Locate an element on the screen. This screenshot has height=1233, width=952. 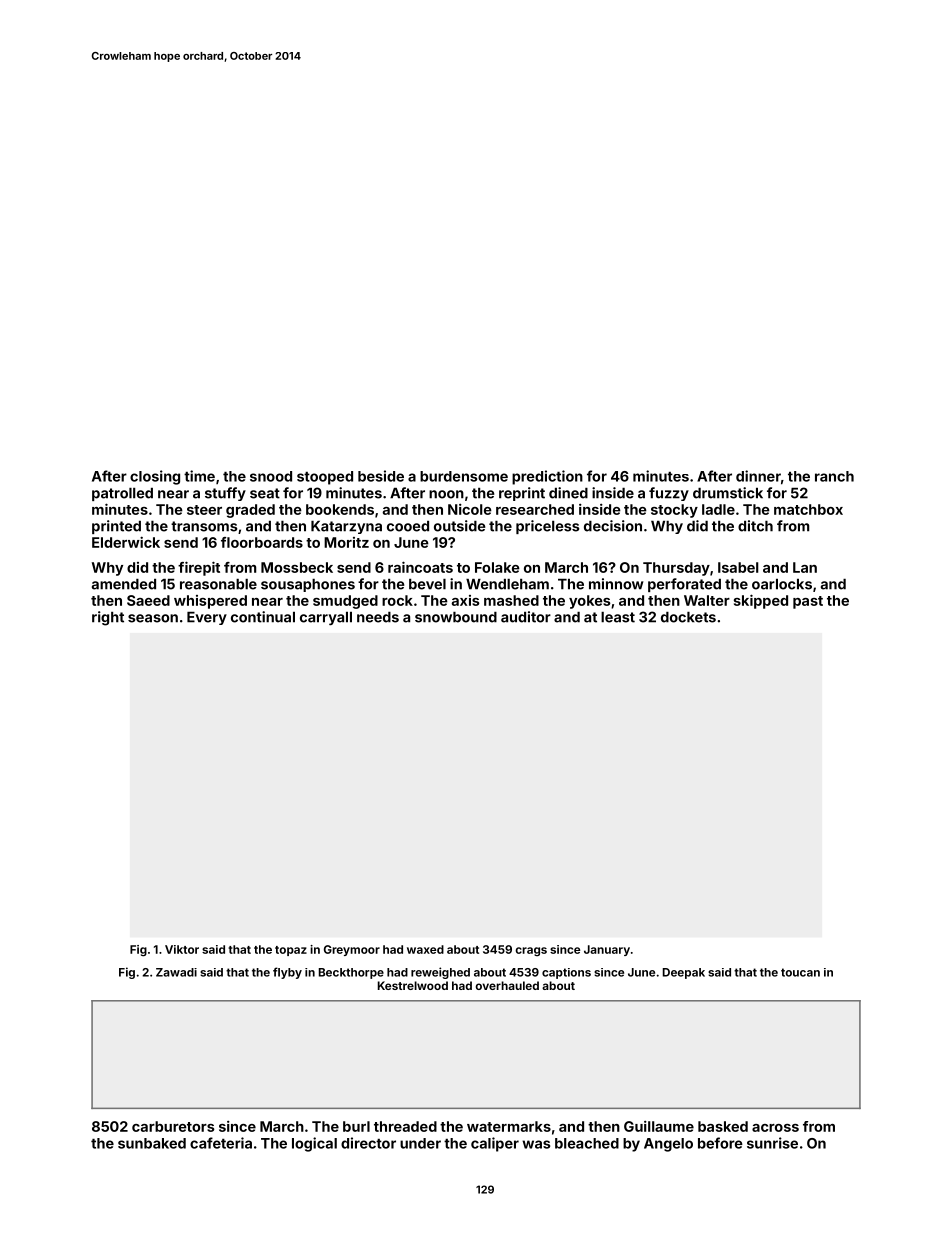
toucan is located at coordinates (800, 972).
